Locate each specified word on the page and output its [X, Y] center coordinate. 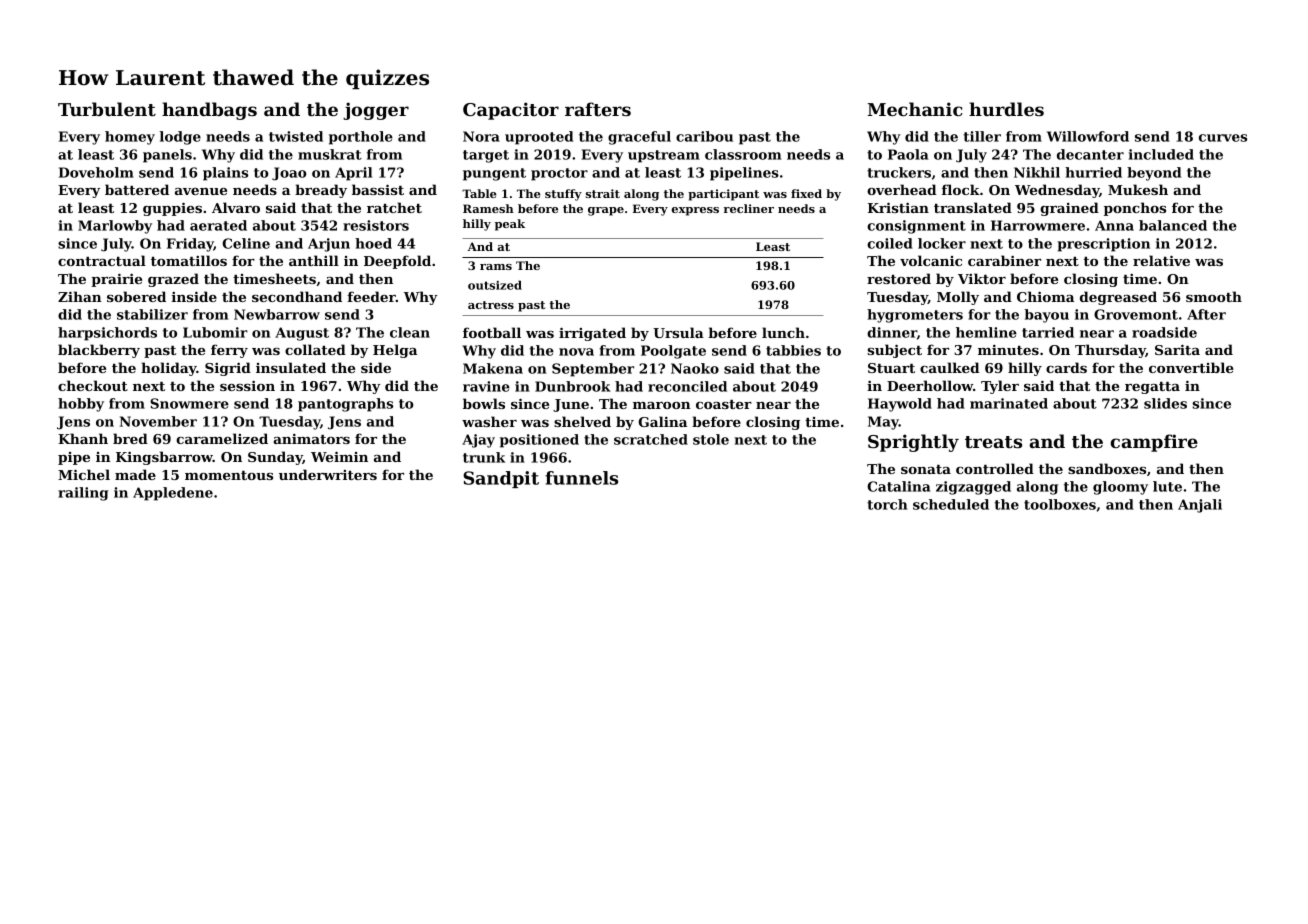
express [695, 211]
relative [1161, 260]
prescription [1104, 245]
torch [887, 504]
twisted [296, 136]
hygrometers [915, 316]
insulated [291, 367]
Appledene [173, 494]
